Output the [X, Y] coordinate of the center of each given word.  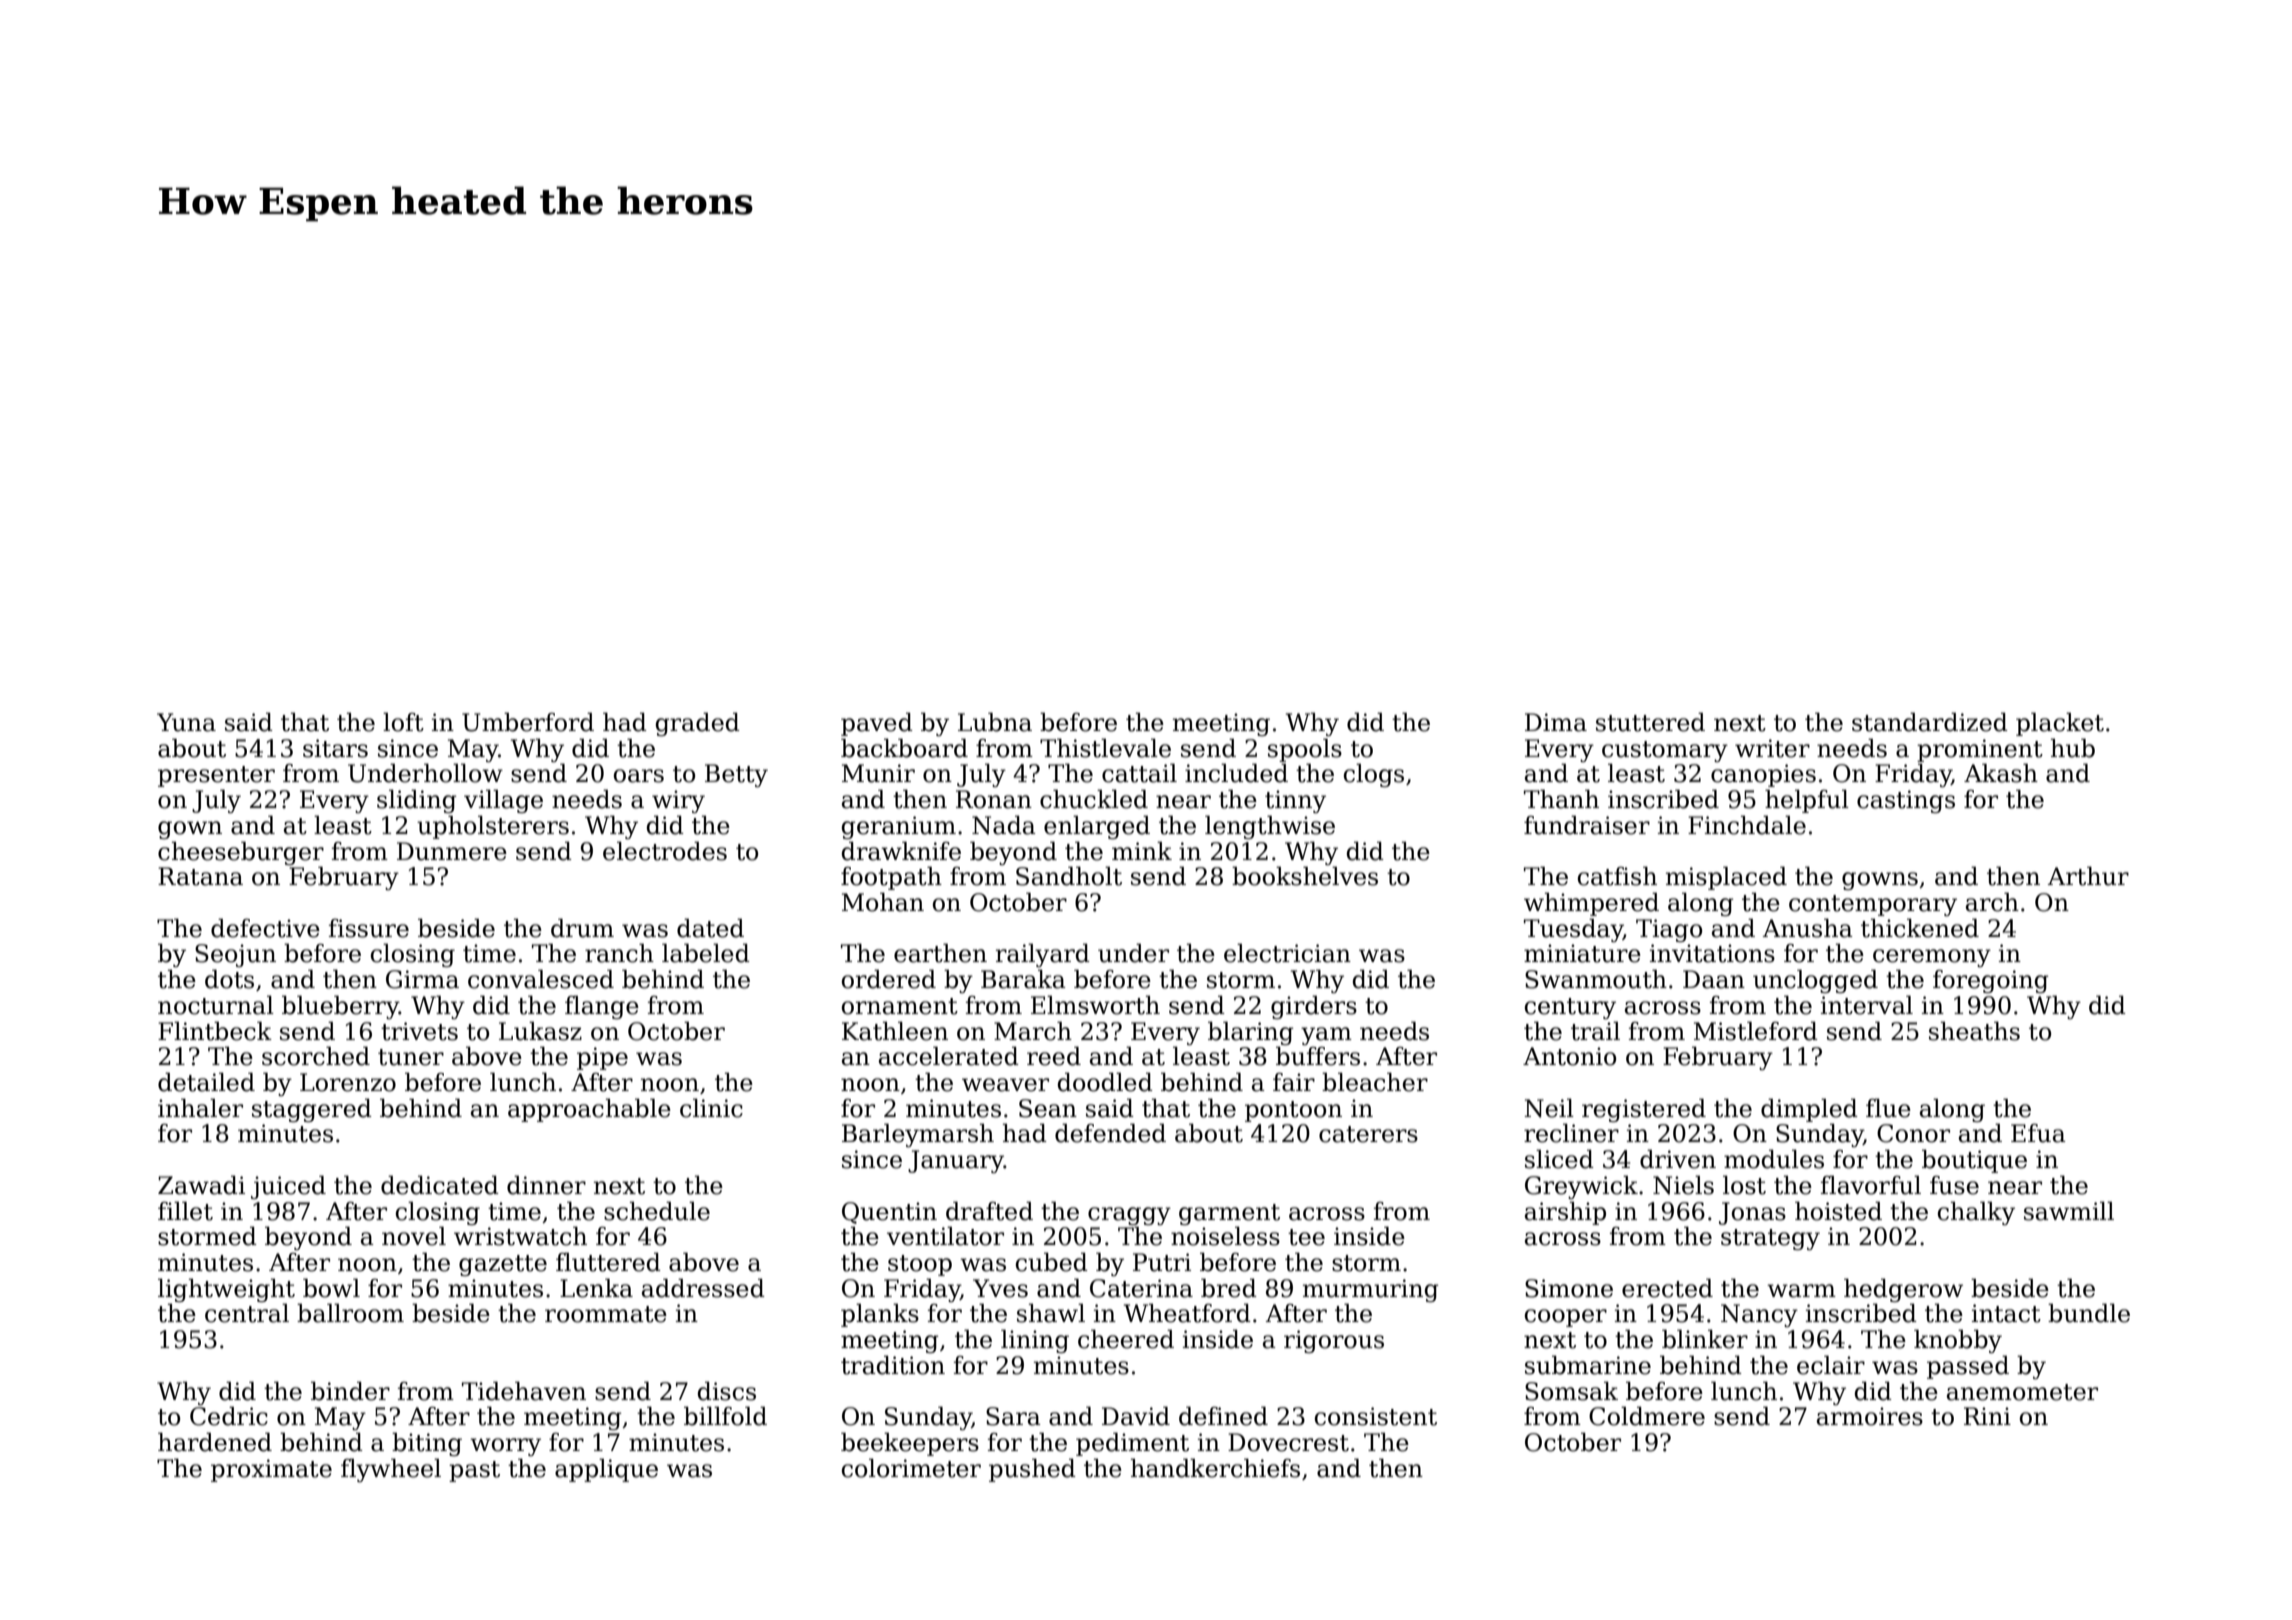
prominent [1980, 750]
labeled [706, 953]
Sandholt [1069, 876]
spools [1305, 750]
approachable [589, 1110]
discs [727, 1391]
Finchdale [1747, 825]
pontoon [1293, 1111]
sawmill [2069, 1211]
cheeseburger [241, 853]
